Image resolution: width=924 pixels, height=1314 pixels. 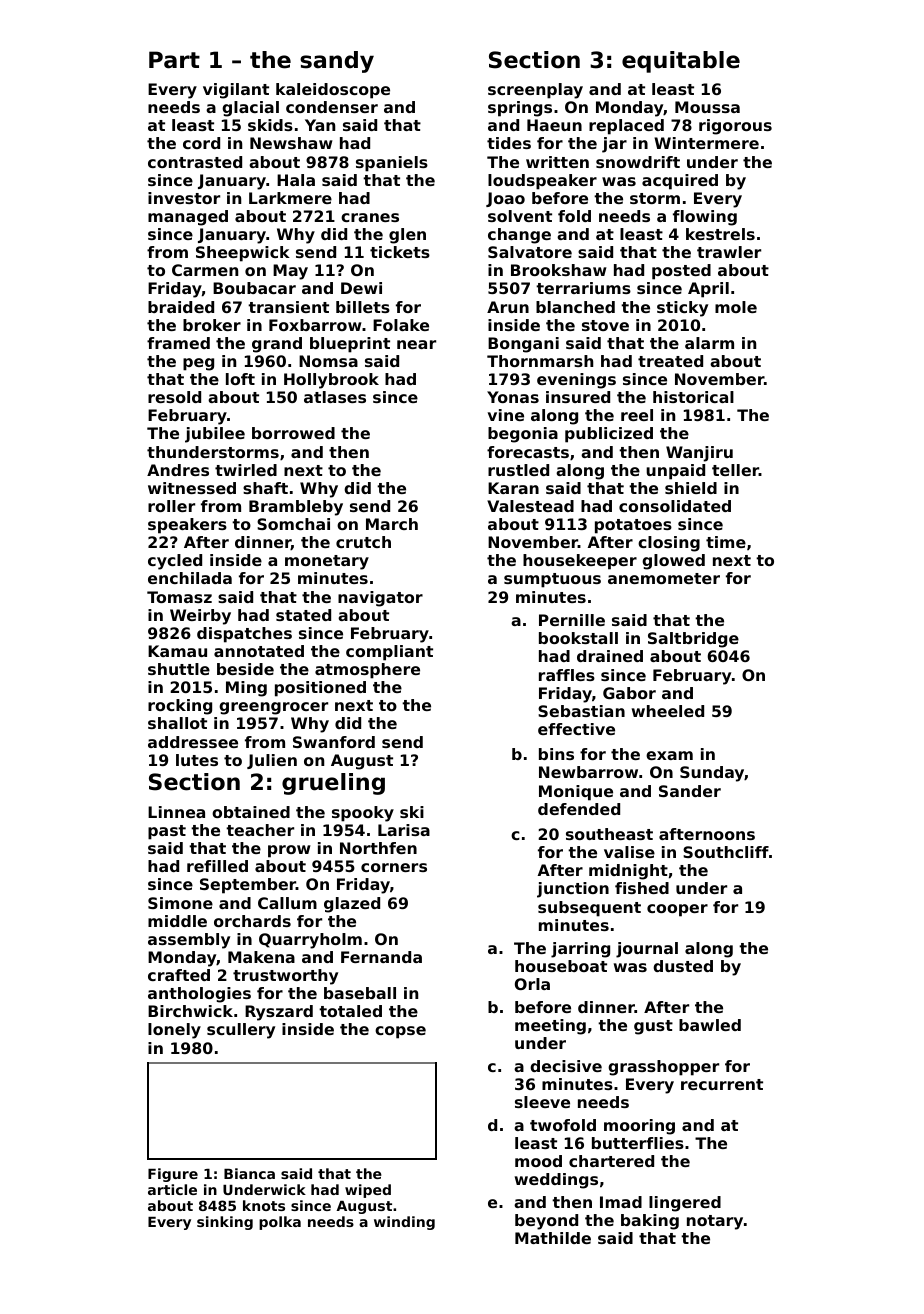 I want to click on managed, so click(x=188, y=218).
